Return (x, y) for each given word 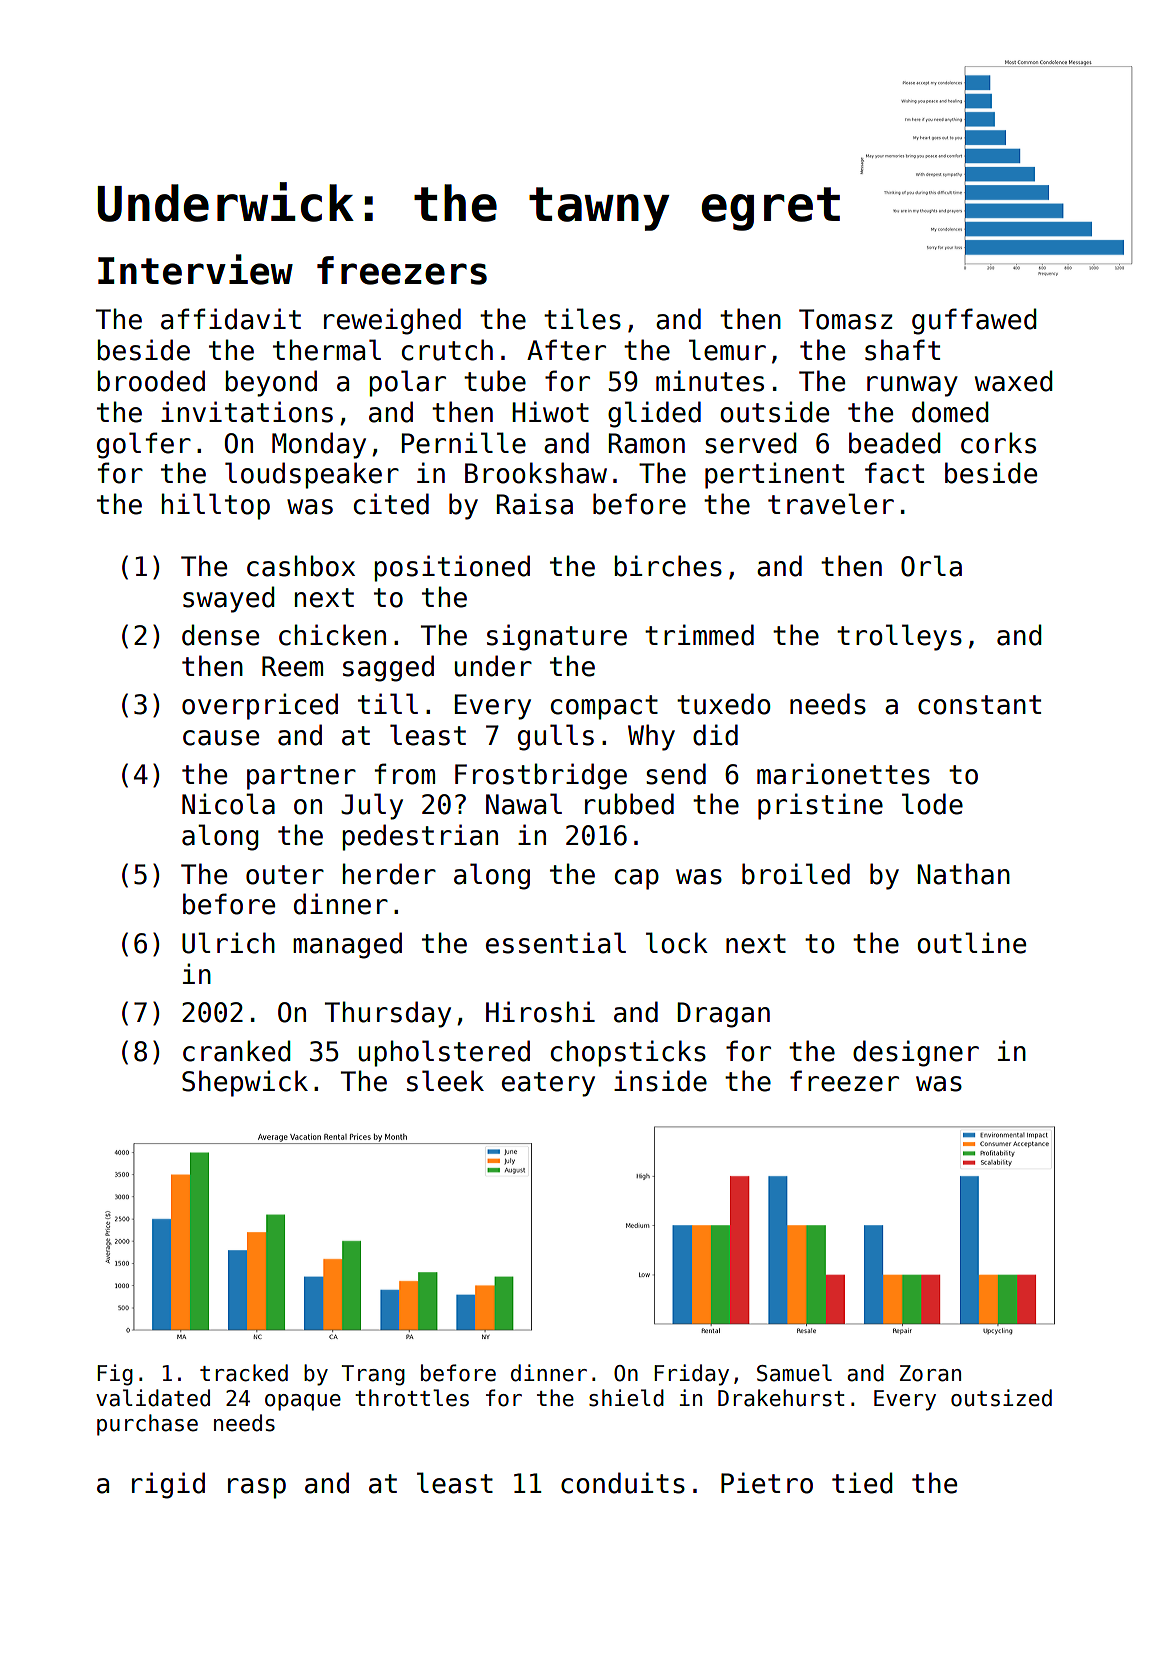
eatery (548, 1084)
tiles (582, 319)
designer (916, 1053)
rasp (257, 1488)
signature (557, 637)
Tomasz (845, 319)
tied (862, 1483)
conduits (623, 1483)
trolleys (899, 637)
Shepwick (245, 1083)
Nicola (228, 804)
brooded (151, 381)
